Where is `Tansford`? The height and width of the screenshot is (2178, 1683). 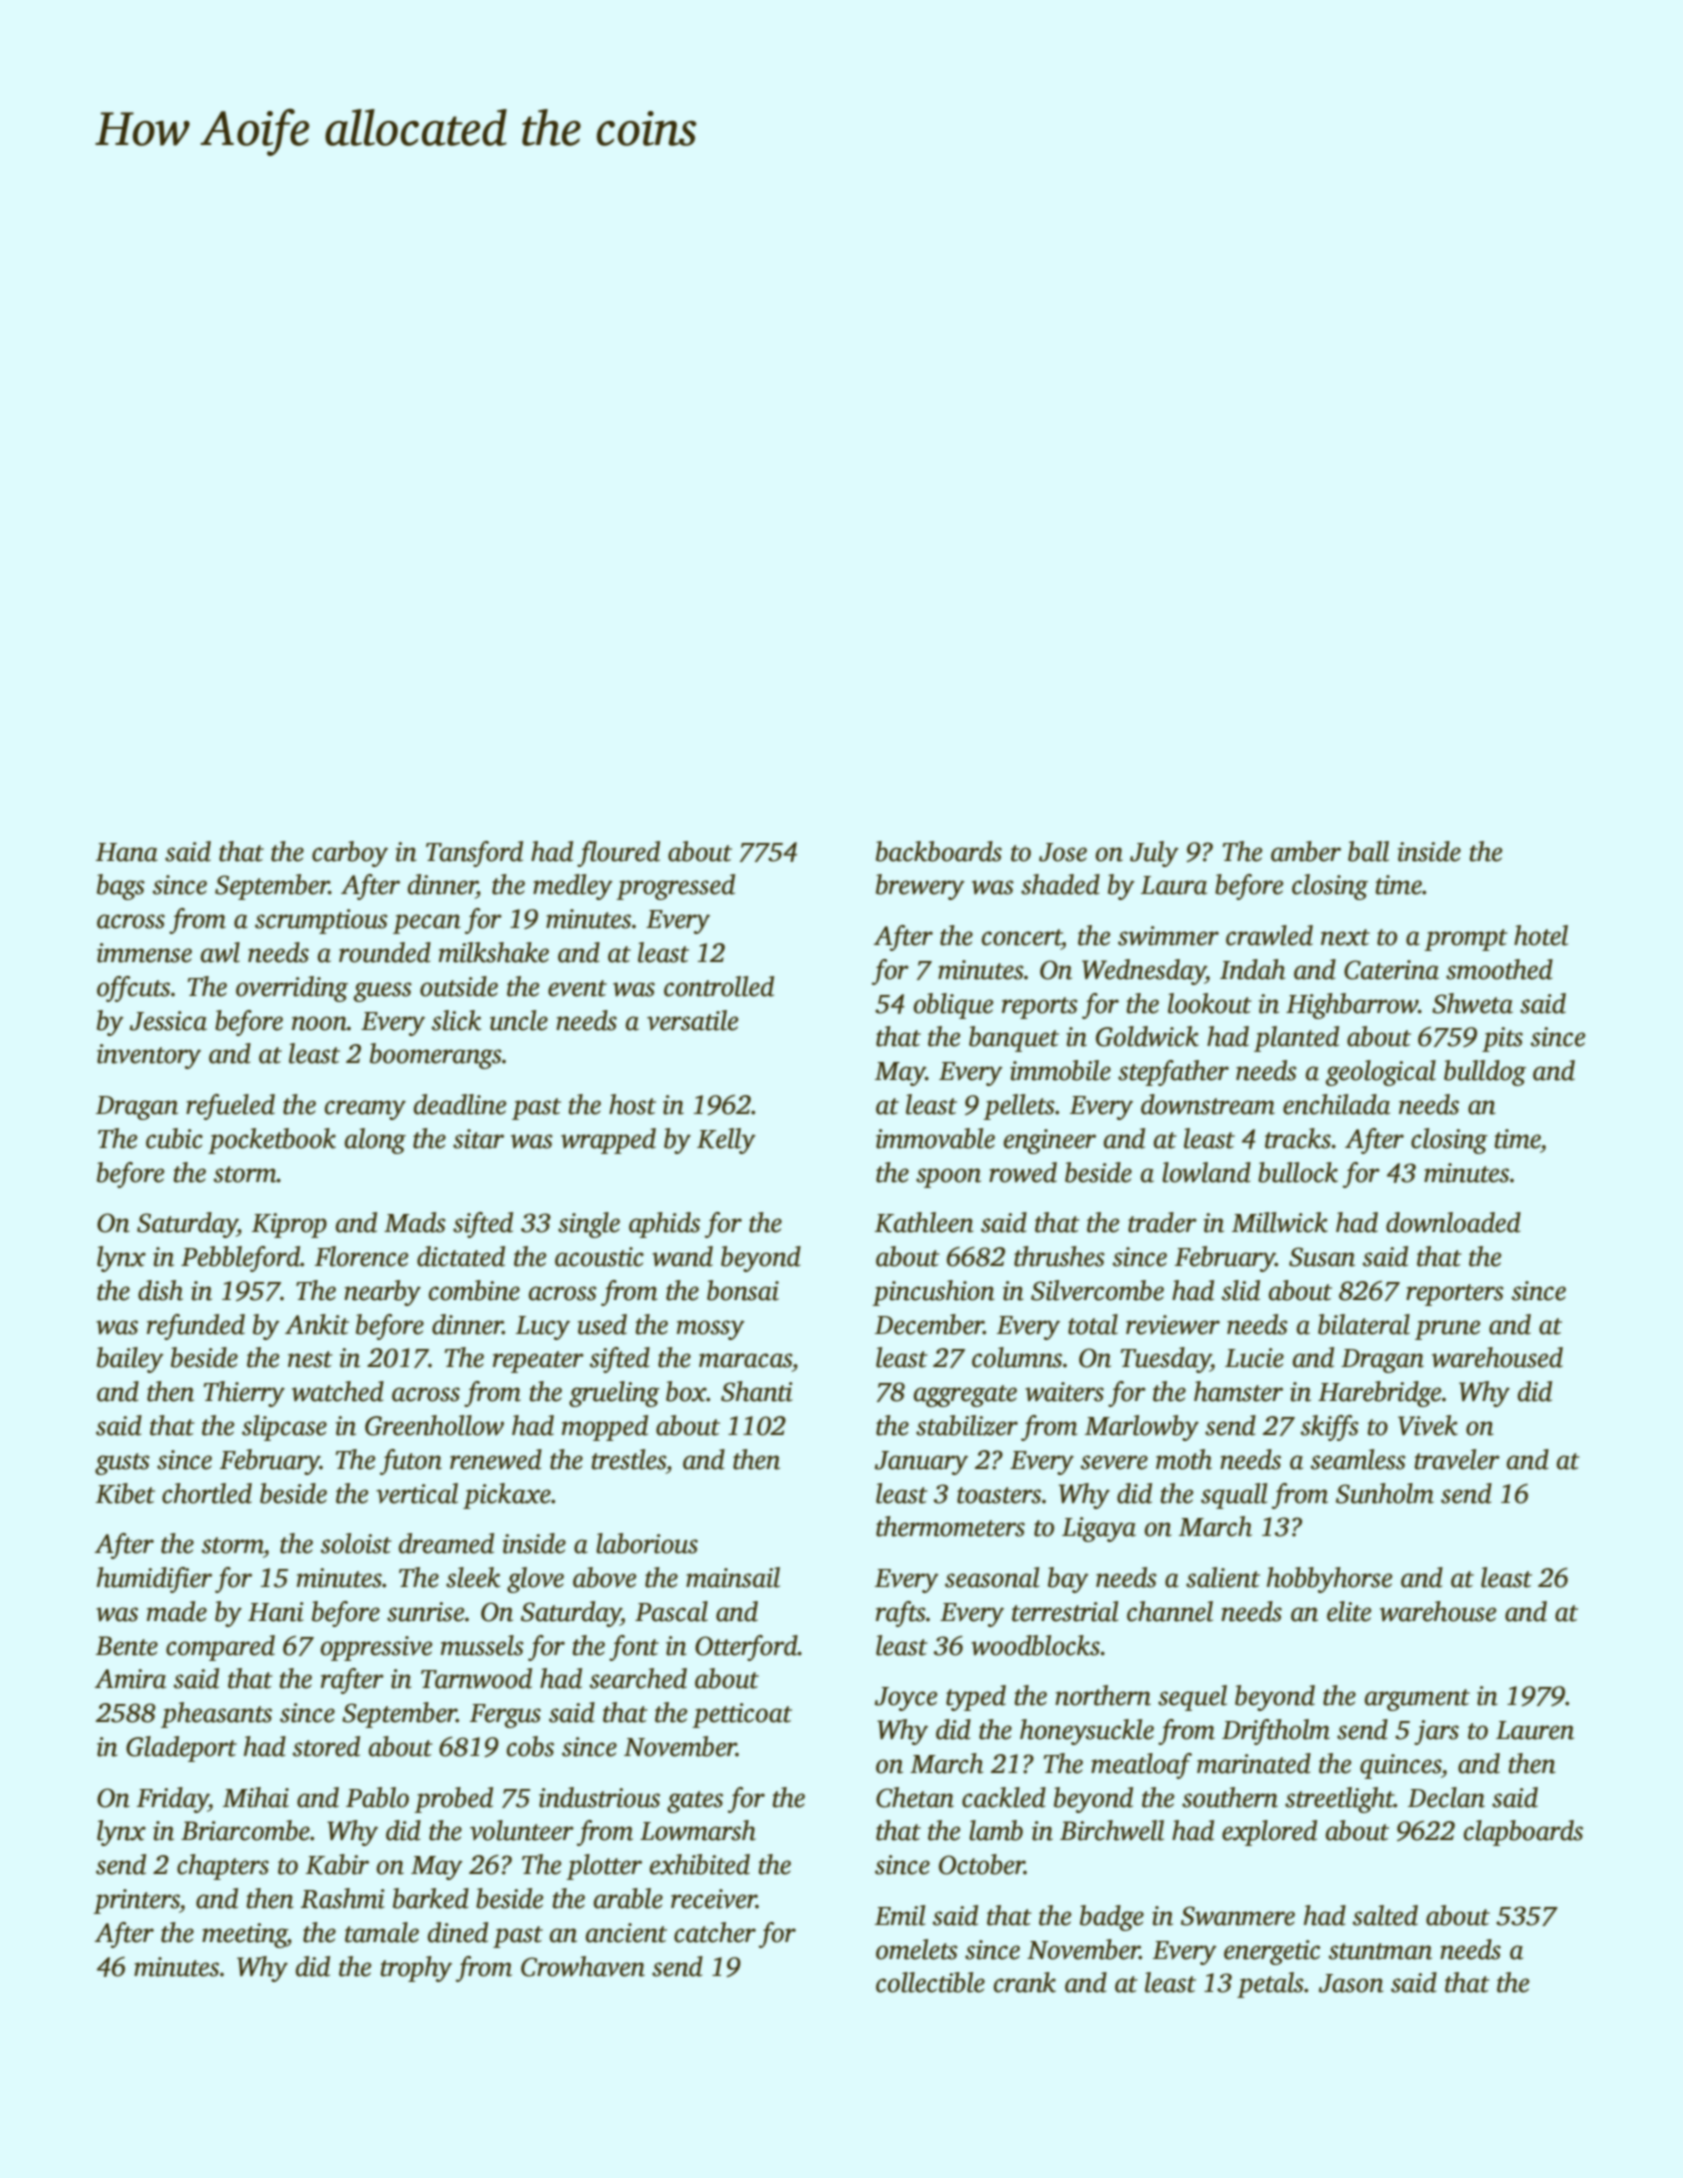
Tansford is located at coordinates (474, 854).
